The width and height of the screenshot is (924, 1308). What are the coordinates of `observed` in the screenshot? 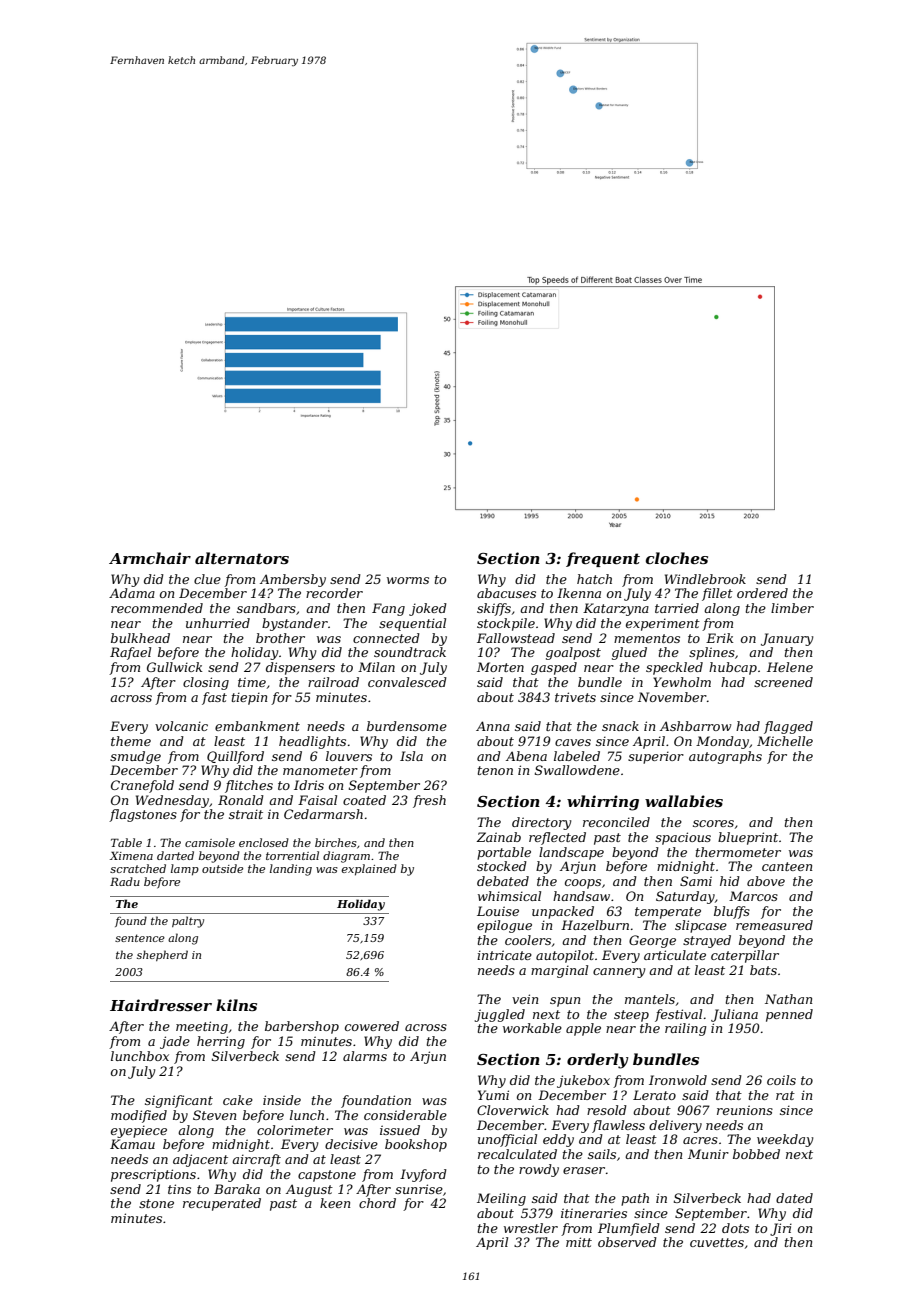 It's located at (627, 1242).
